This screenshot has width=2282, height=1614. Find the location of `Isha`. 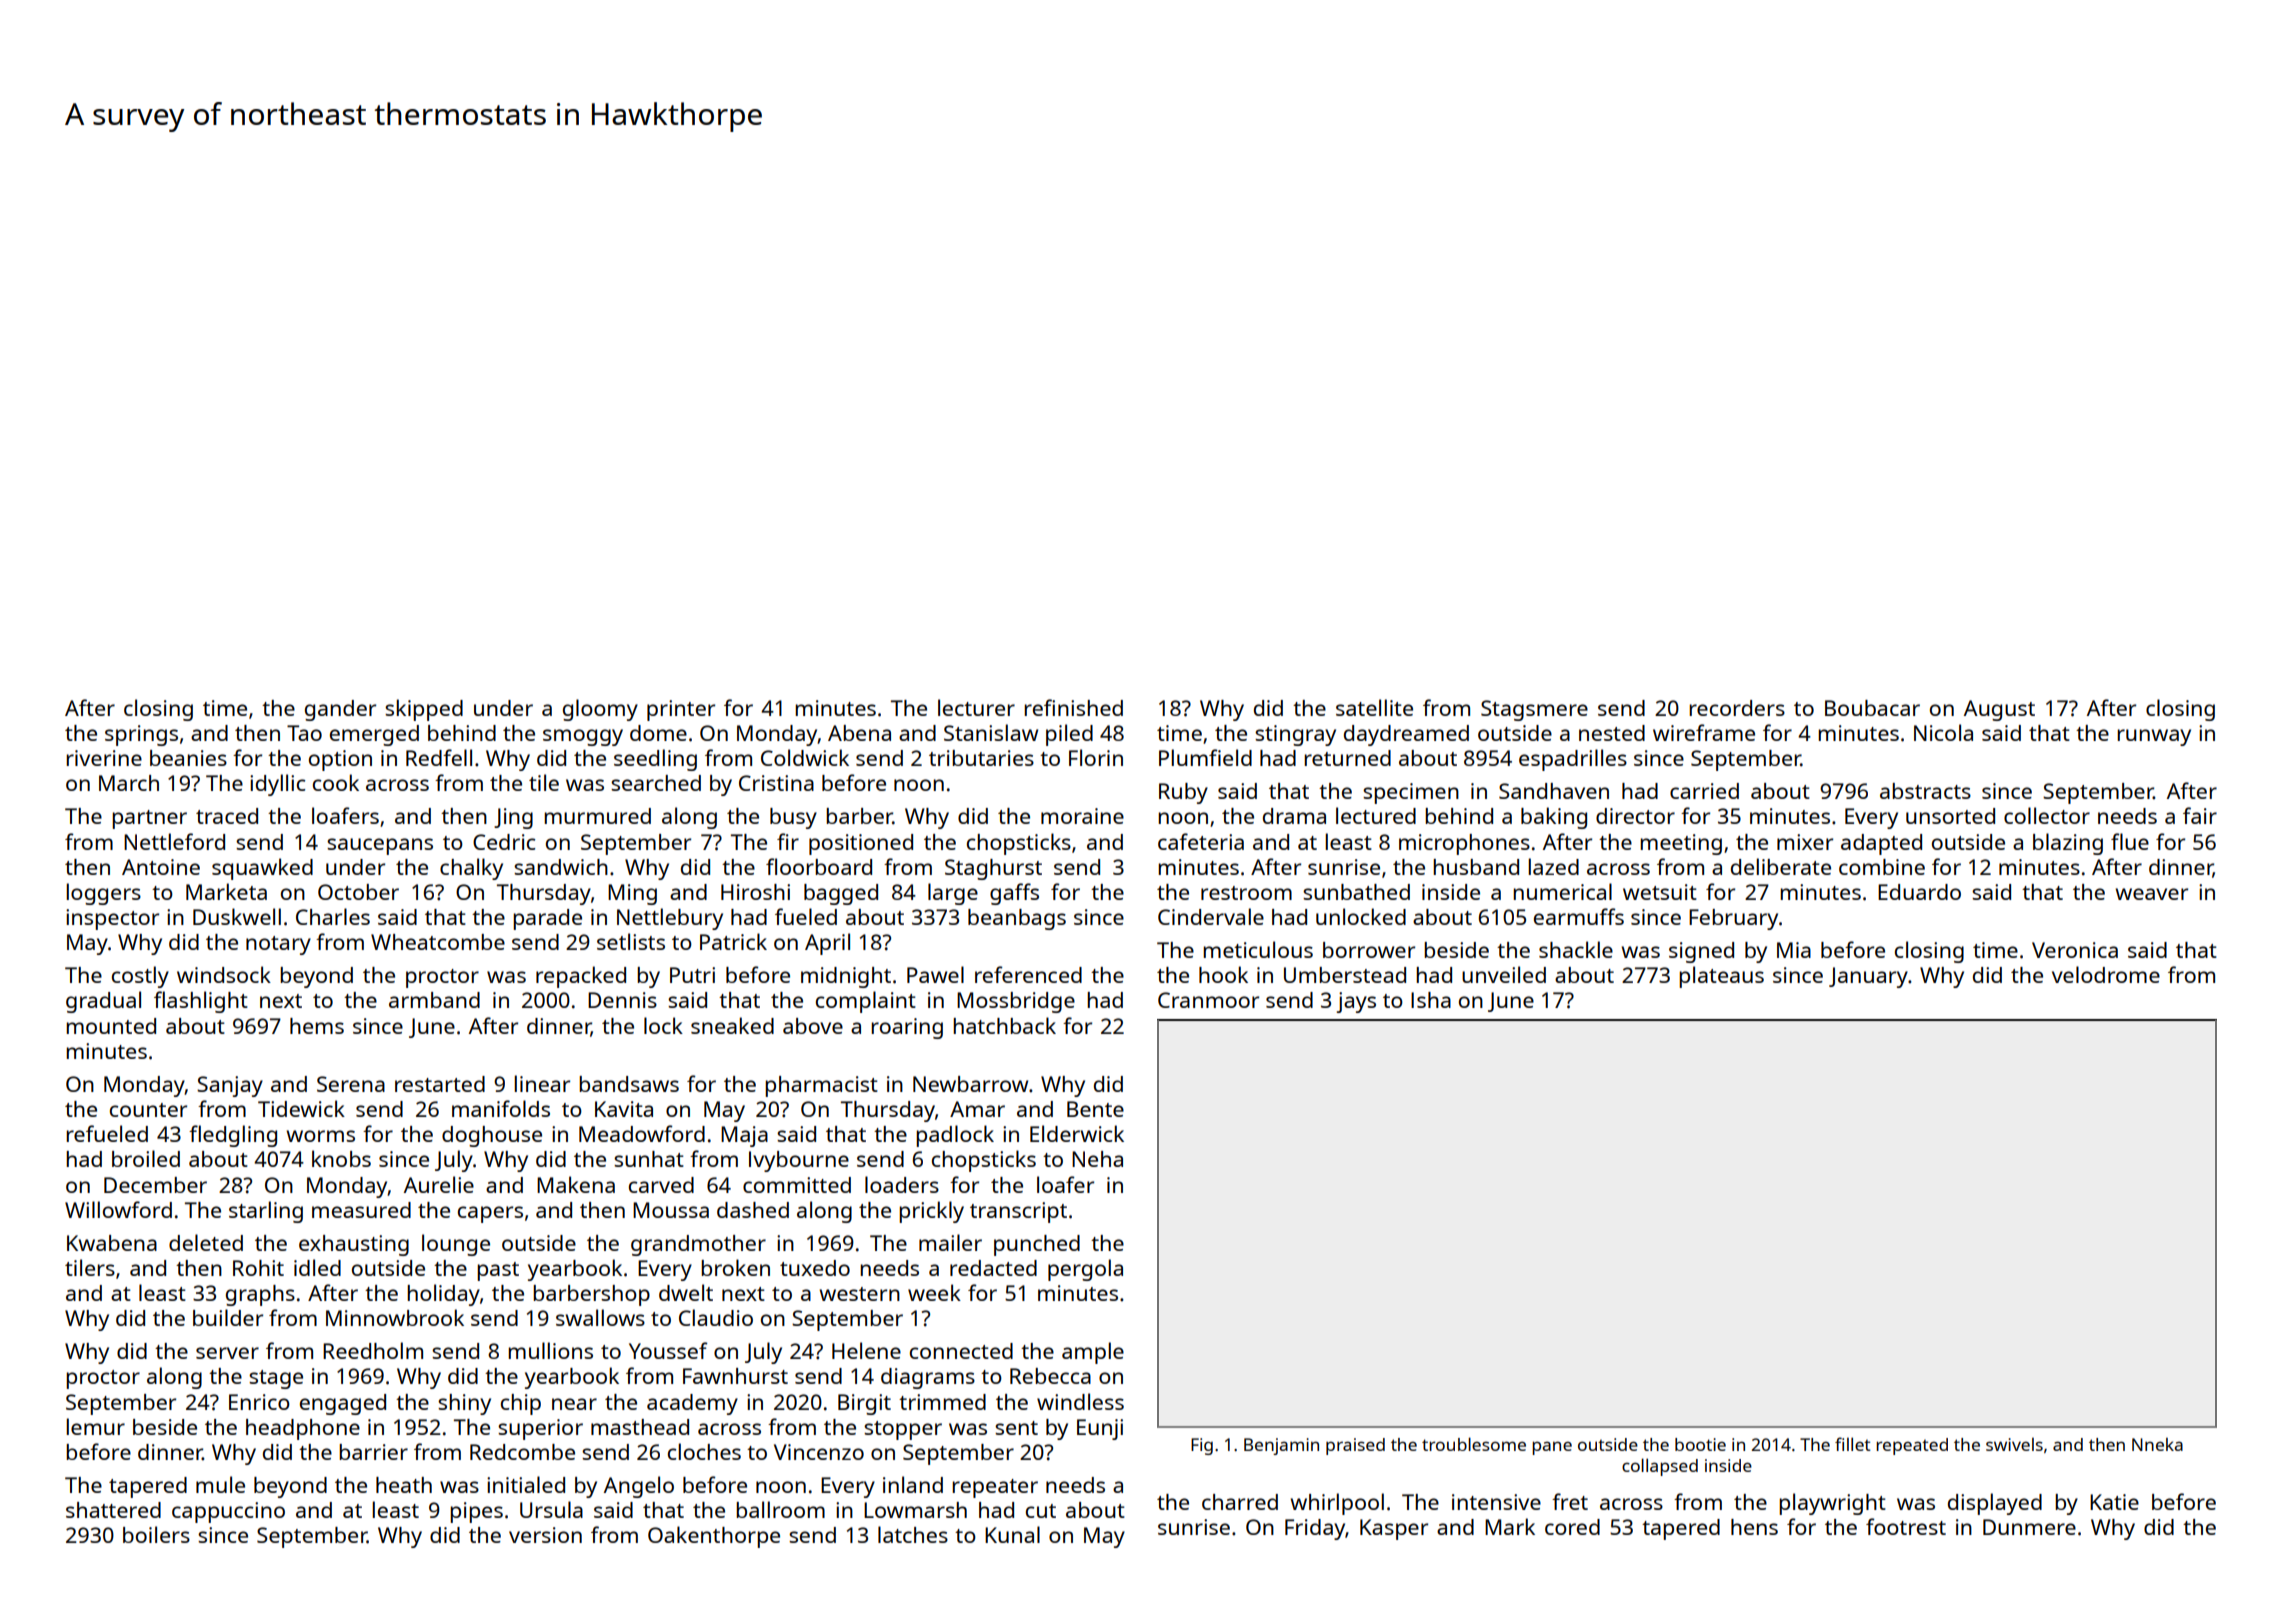

Isha is located at coordinates (1431, 1000).
